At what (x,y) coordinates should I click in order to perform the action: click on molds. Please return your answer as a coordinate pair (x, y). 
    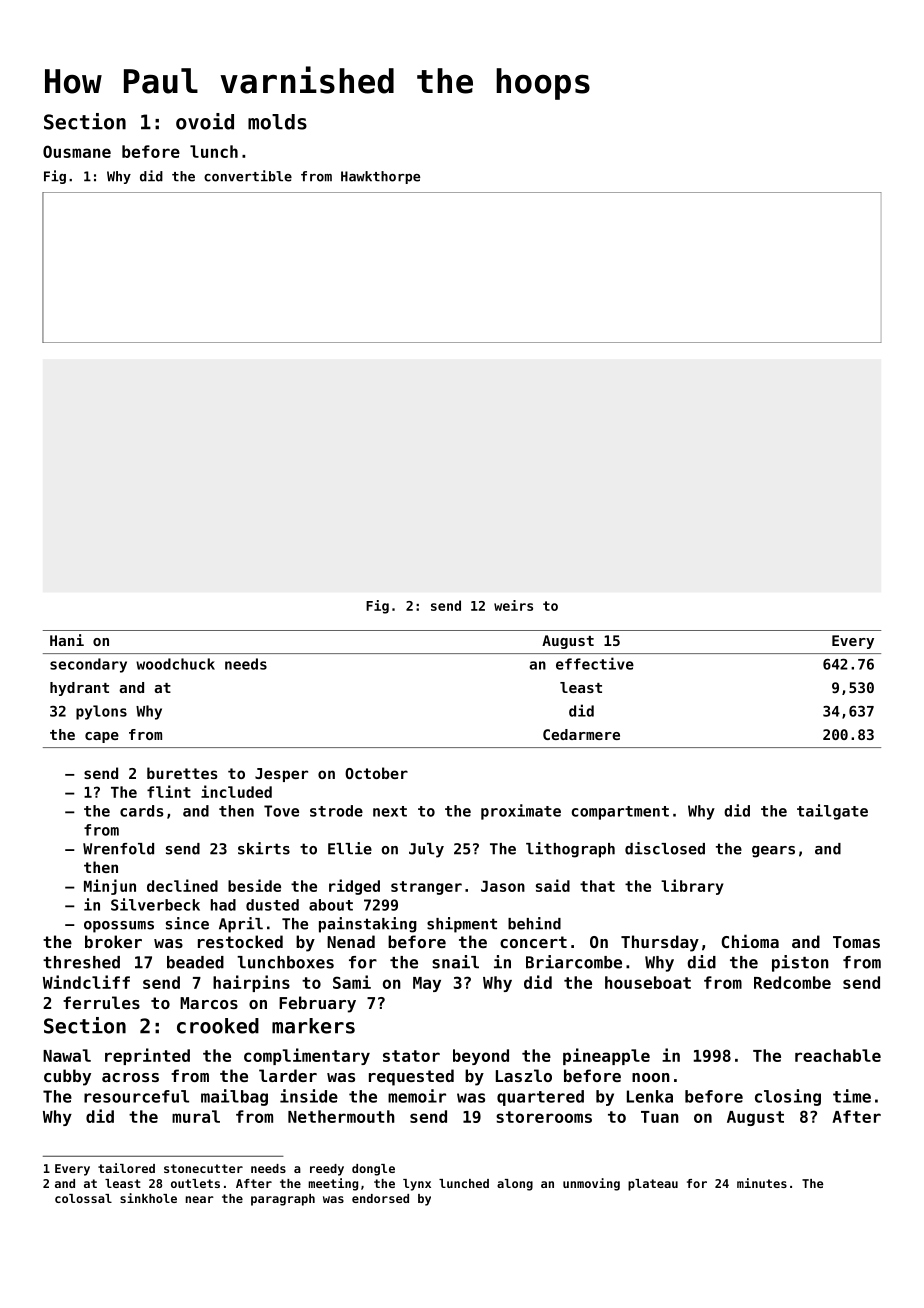
    Looking at the image, I should click on (277, 122).
